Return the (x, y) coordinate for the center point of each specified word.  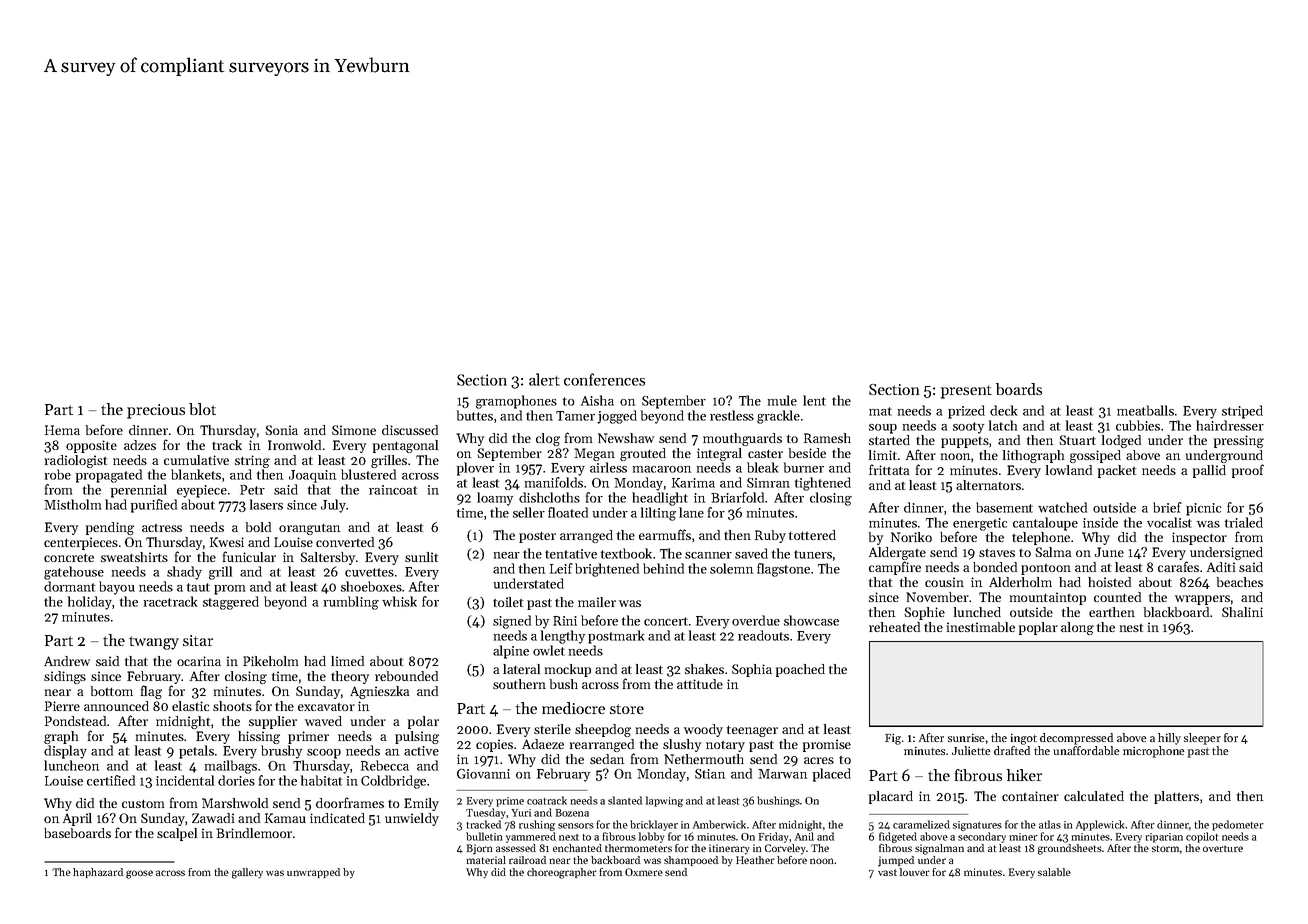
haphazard (98, 873)
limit (883, 455)
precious (156, 411)
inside (1100, 522)
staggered (231, 603)
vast (887, 872)
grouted (643, 454)
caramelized (921, 824)
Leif (561, 568)
